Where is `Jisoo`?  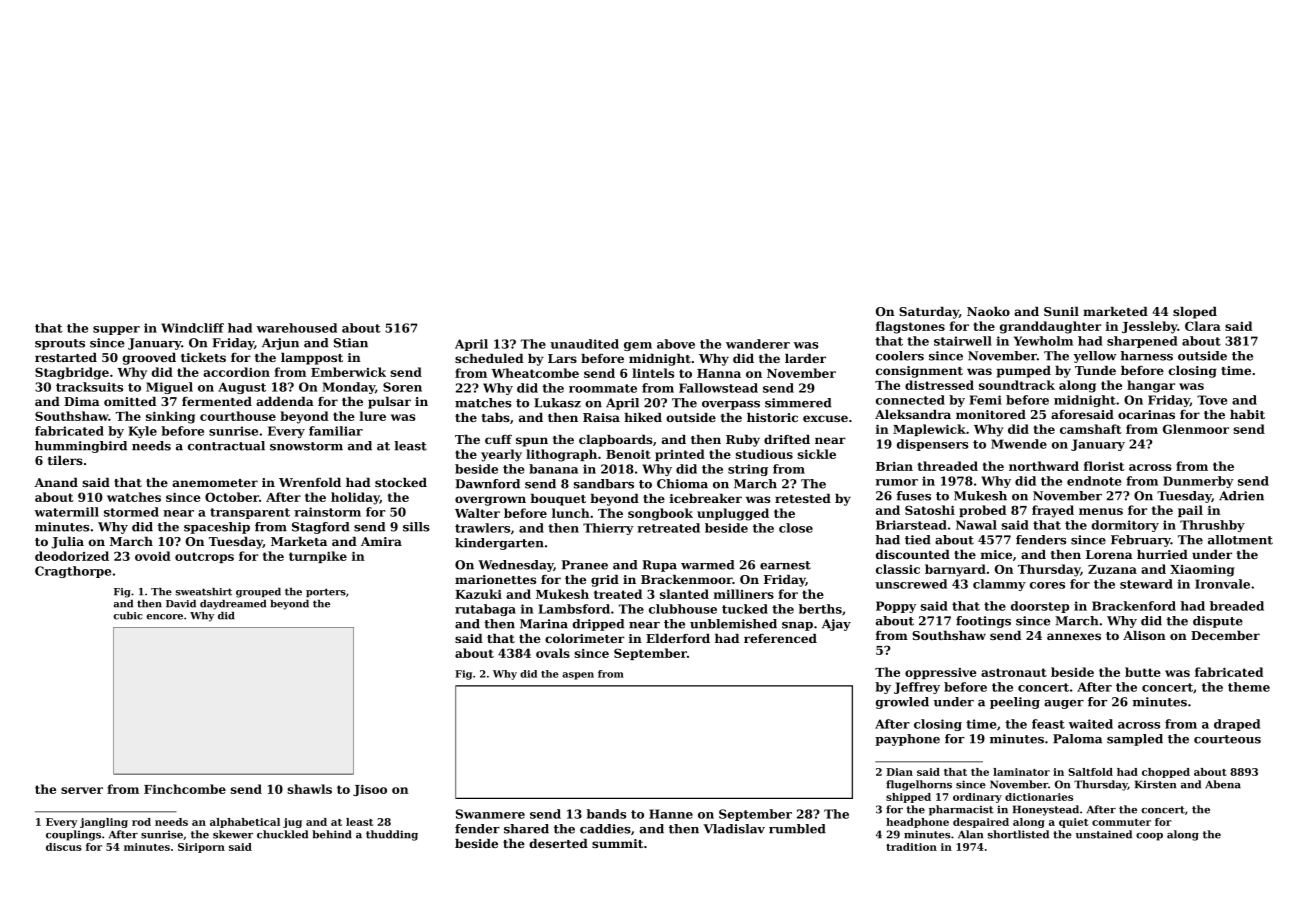 Jisoo is located at coordinates (370, 790).
